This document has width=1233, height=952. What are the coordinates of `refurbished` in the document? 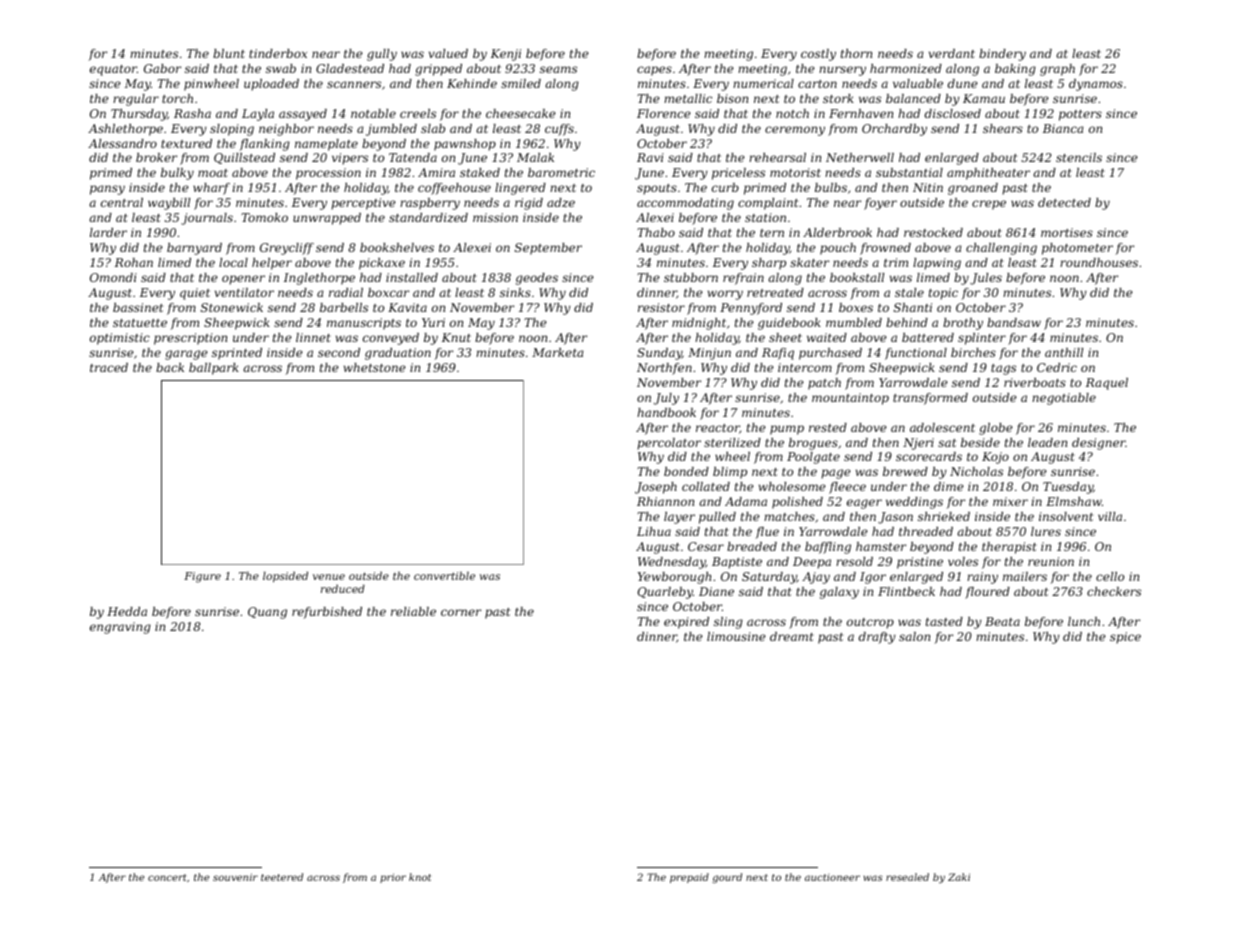 It's located at (327, 613).
